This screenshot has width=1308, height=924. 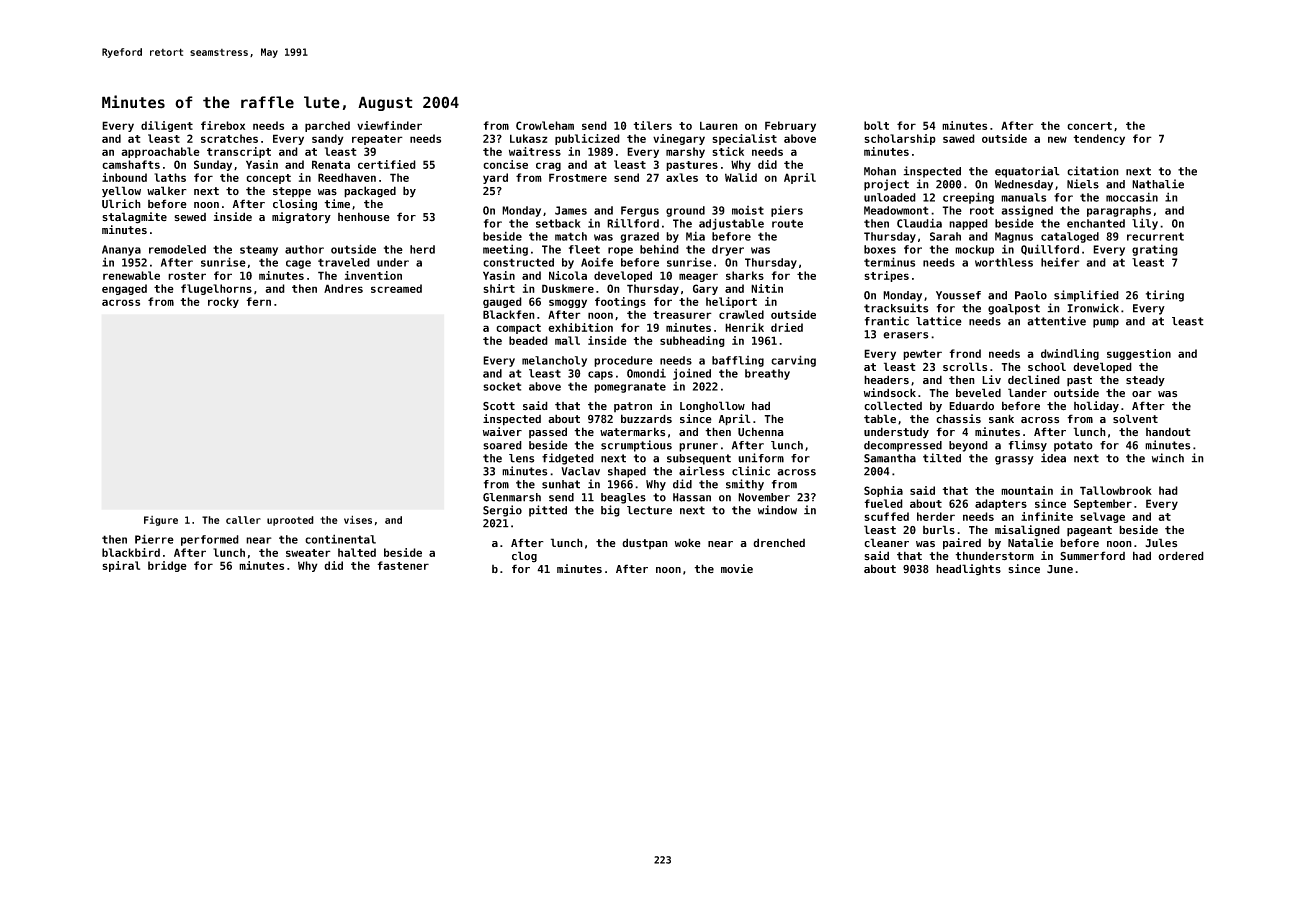 I want to click on Sunday, so click(x=213, y=165).
